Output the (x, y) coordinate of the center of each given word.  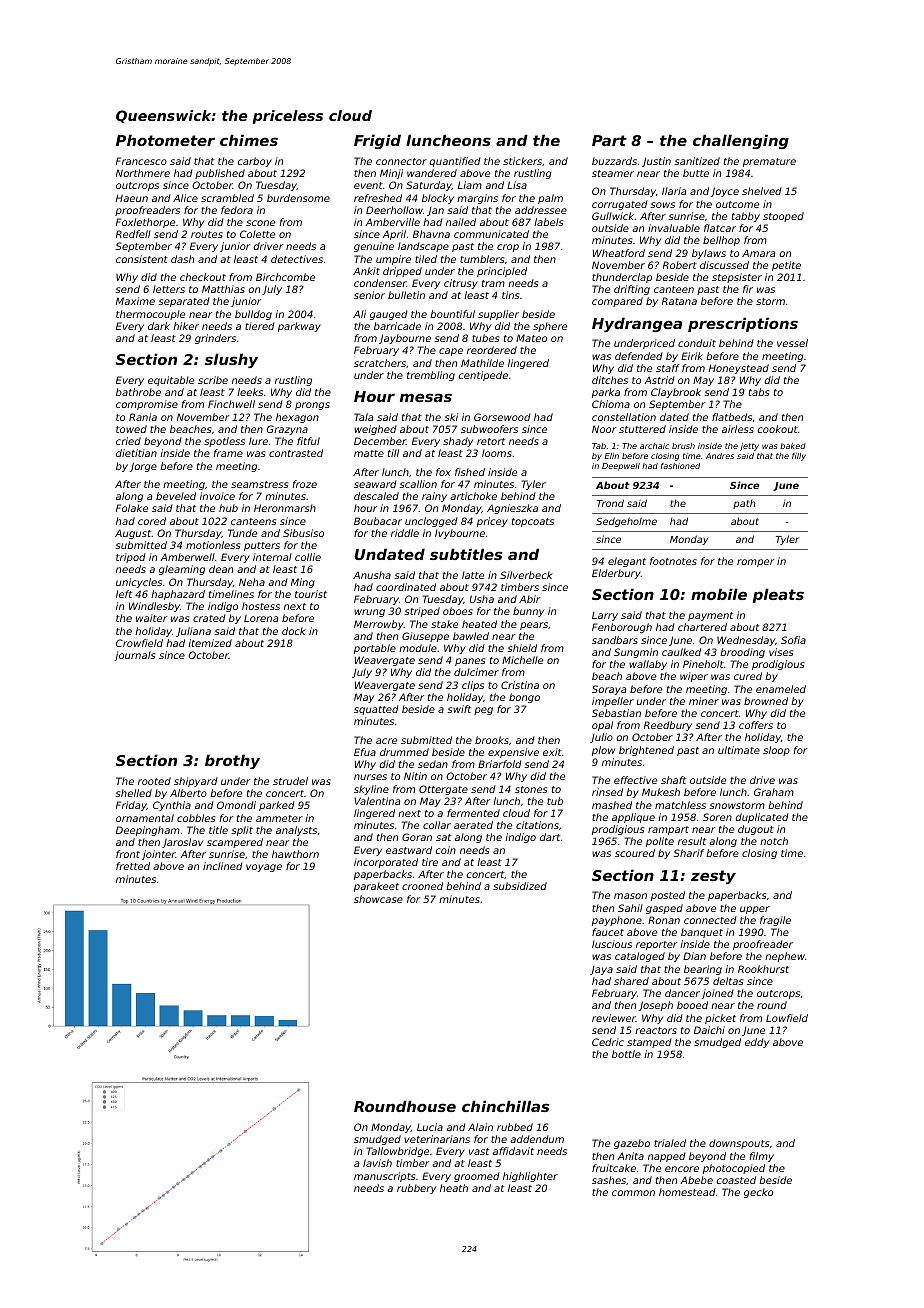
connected (710, 920)
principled (502, 272)
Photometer (165, 140)
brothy (232, 761)
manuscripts (384, 1177)
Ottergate (443, 790)
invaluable (674, 228)
